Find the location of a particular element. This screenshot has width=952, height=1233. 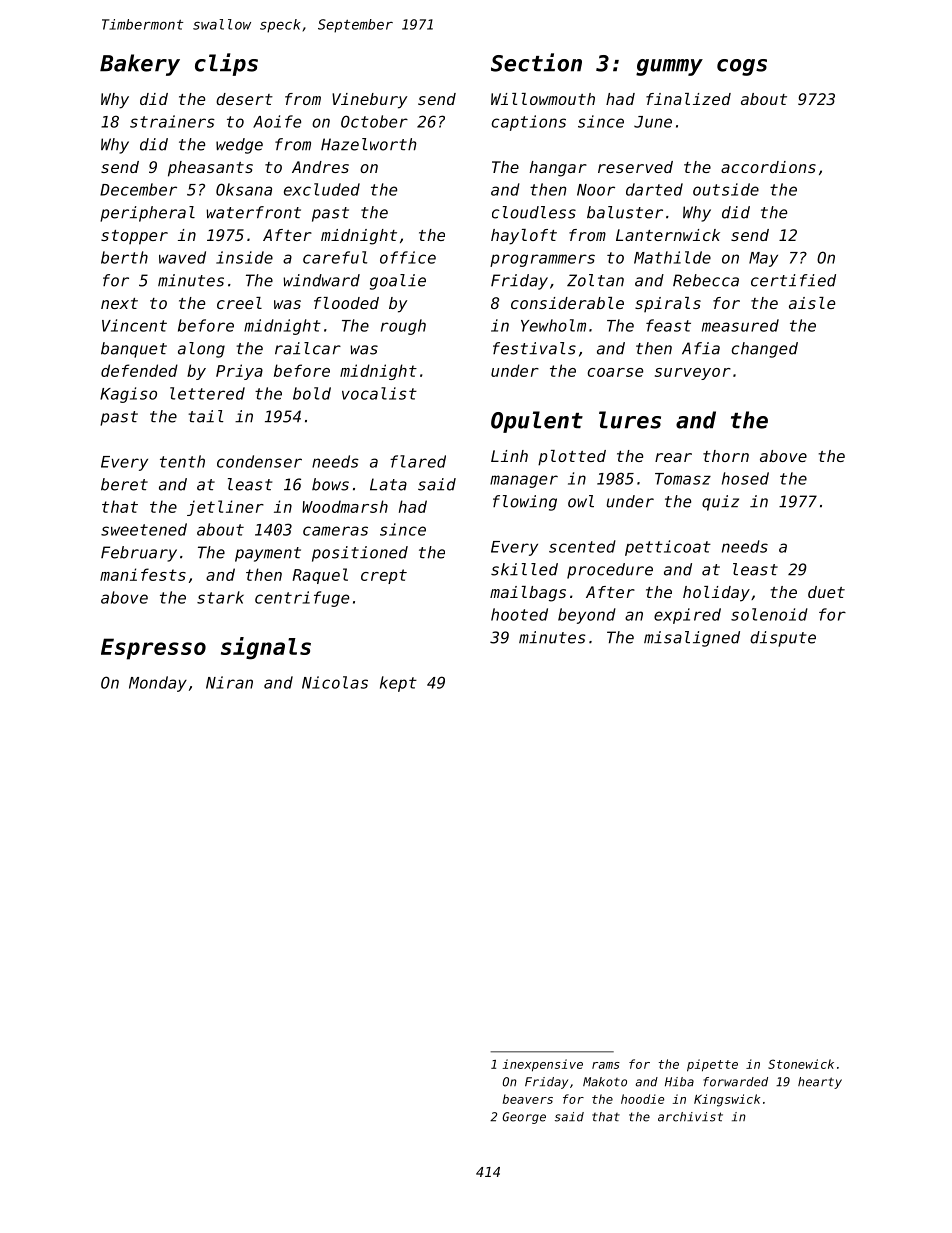

cogs is located at coordinates (742, 67).
